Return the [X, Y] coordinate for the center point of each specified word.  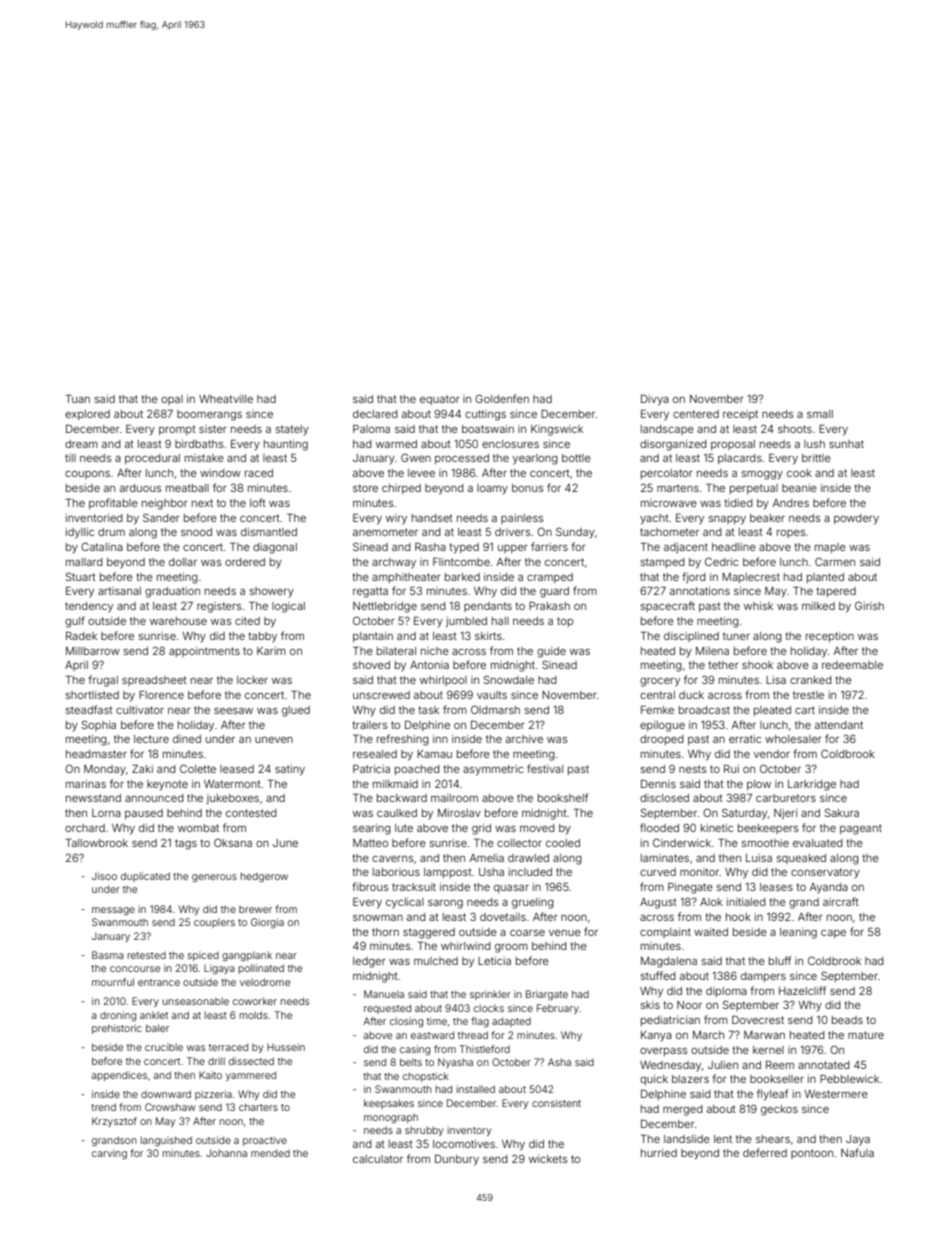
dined [187, 739]
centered [696, 414]
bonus [527, 488]
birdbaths [199, 444]
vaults [492, 695]
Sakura [842, 812]
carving [109, 1154]
